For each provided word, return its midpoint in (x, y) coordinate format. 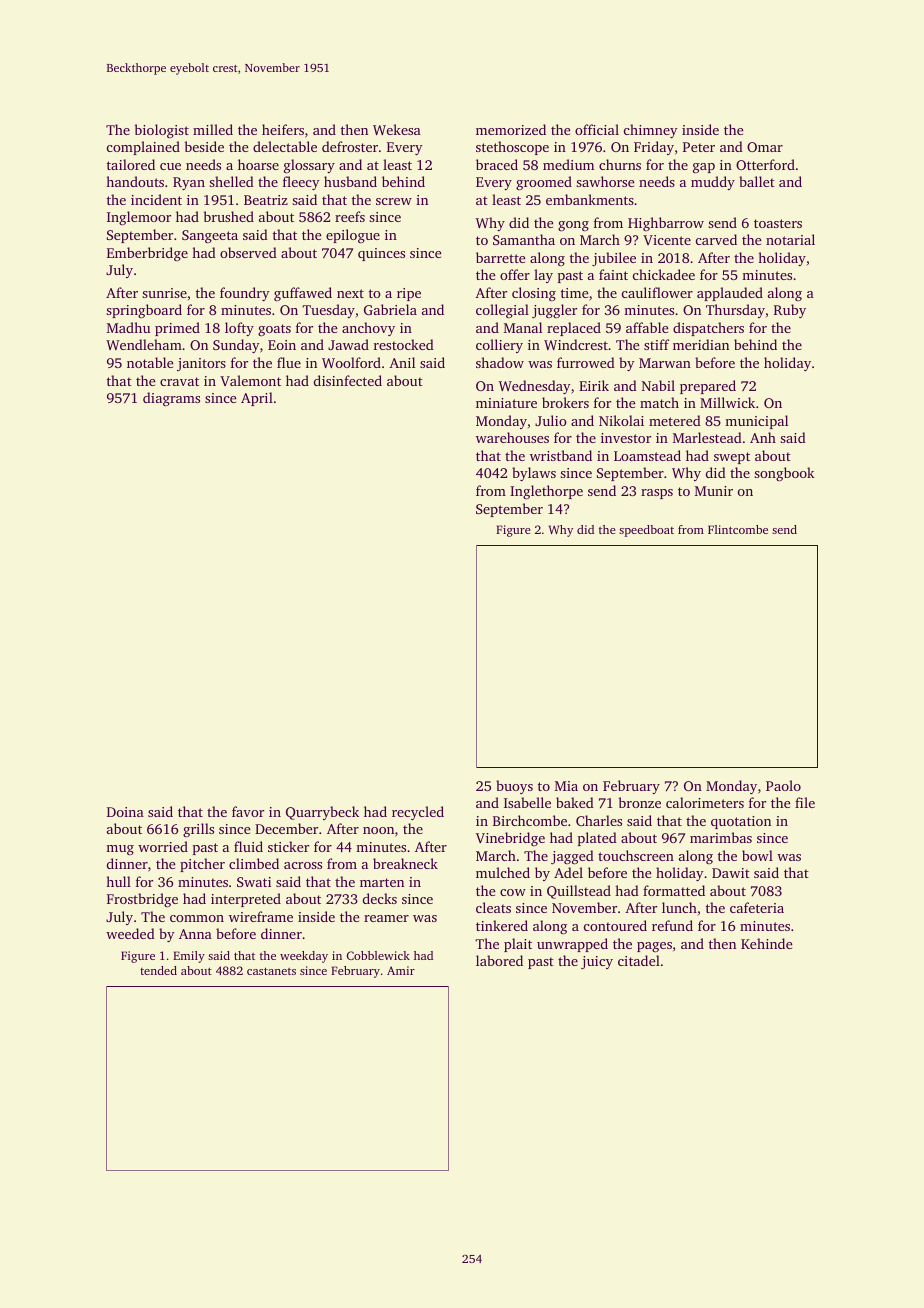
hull (118, 881)
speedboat (646, 531)
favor (248, 811)
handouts (135, 181)
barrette (500, 257)
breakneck (405, 863)
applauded (730, 294)
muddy (713, 183)
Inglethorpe (546, 492)
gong (573, 226)
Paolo (783, 785)
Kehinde (766, 943)
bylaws (534, 474)
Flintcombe (738, 529)
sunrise (164, 293)
